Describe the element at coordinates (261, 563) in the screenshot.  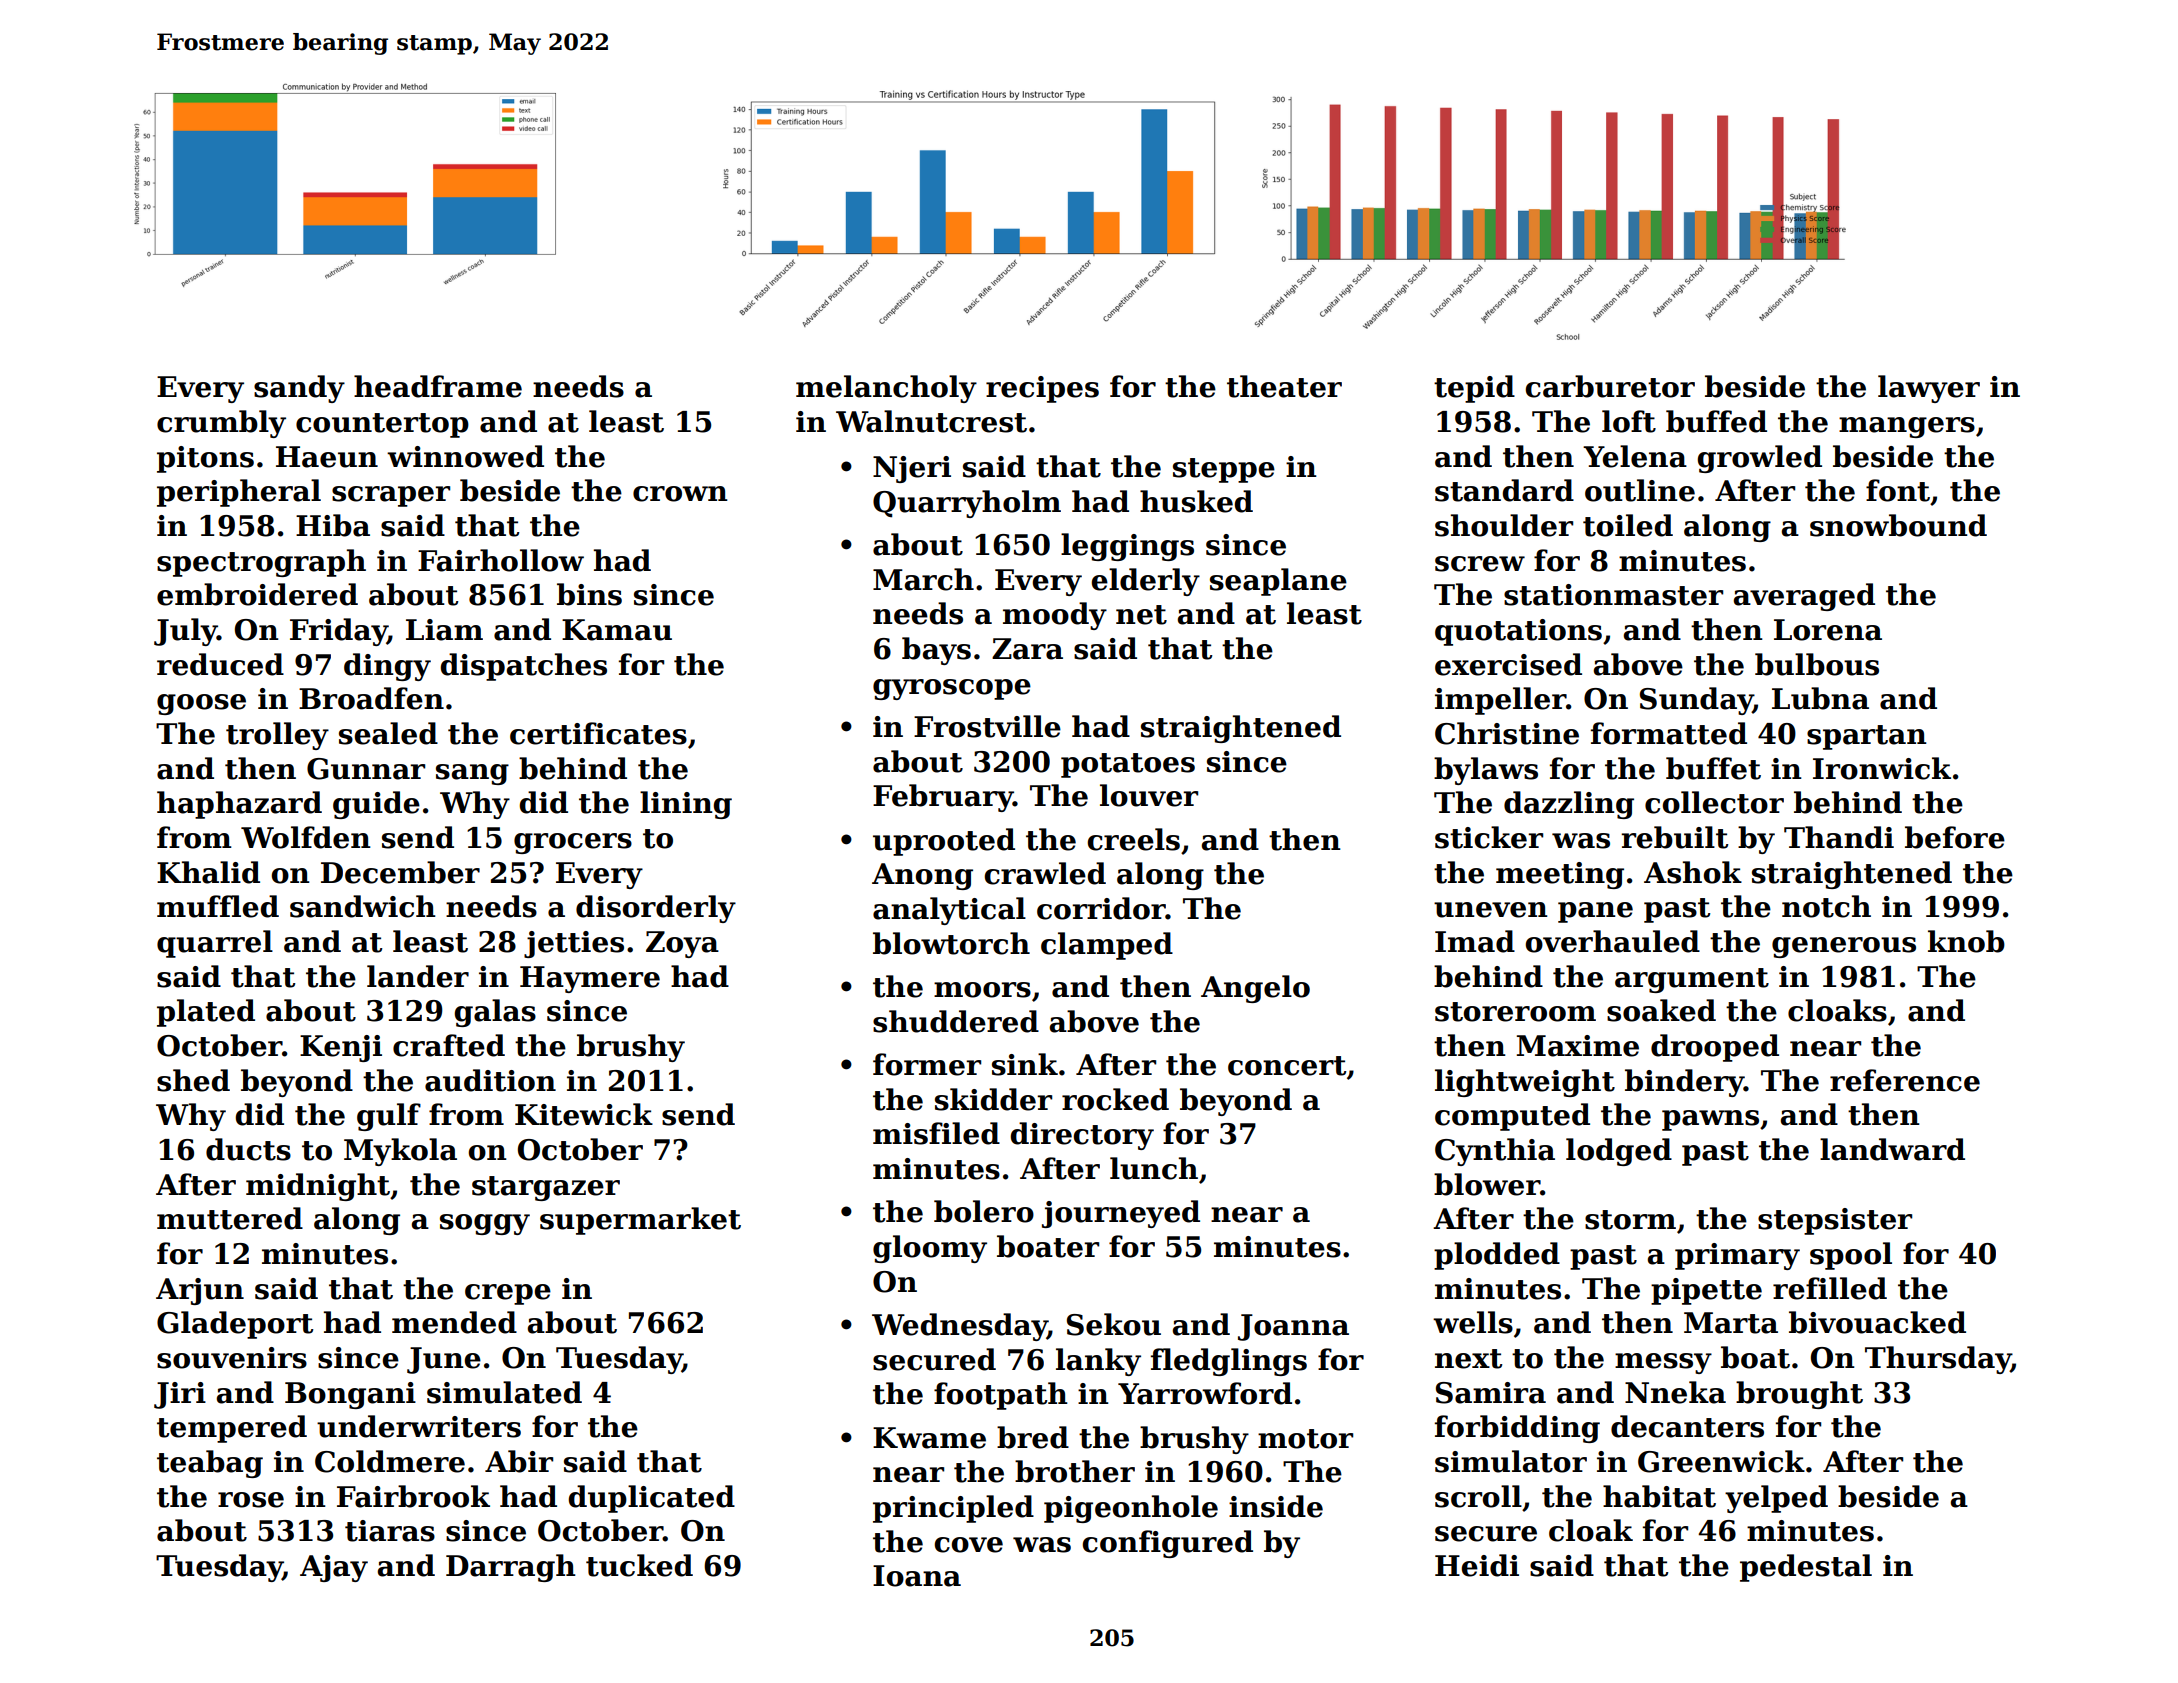
I see `spectrograph` at that location.
